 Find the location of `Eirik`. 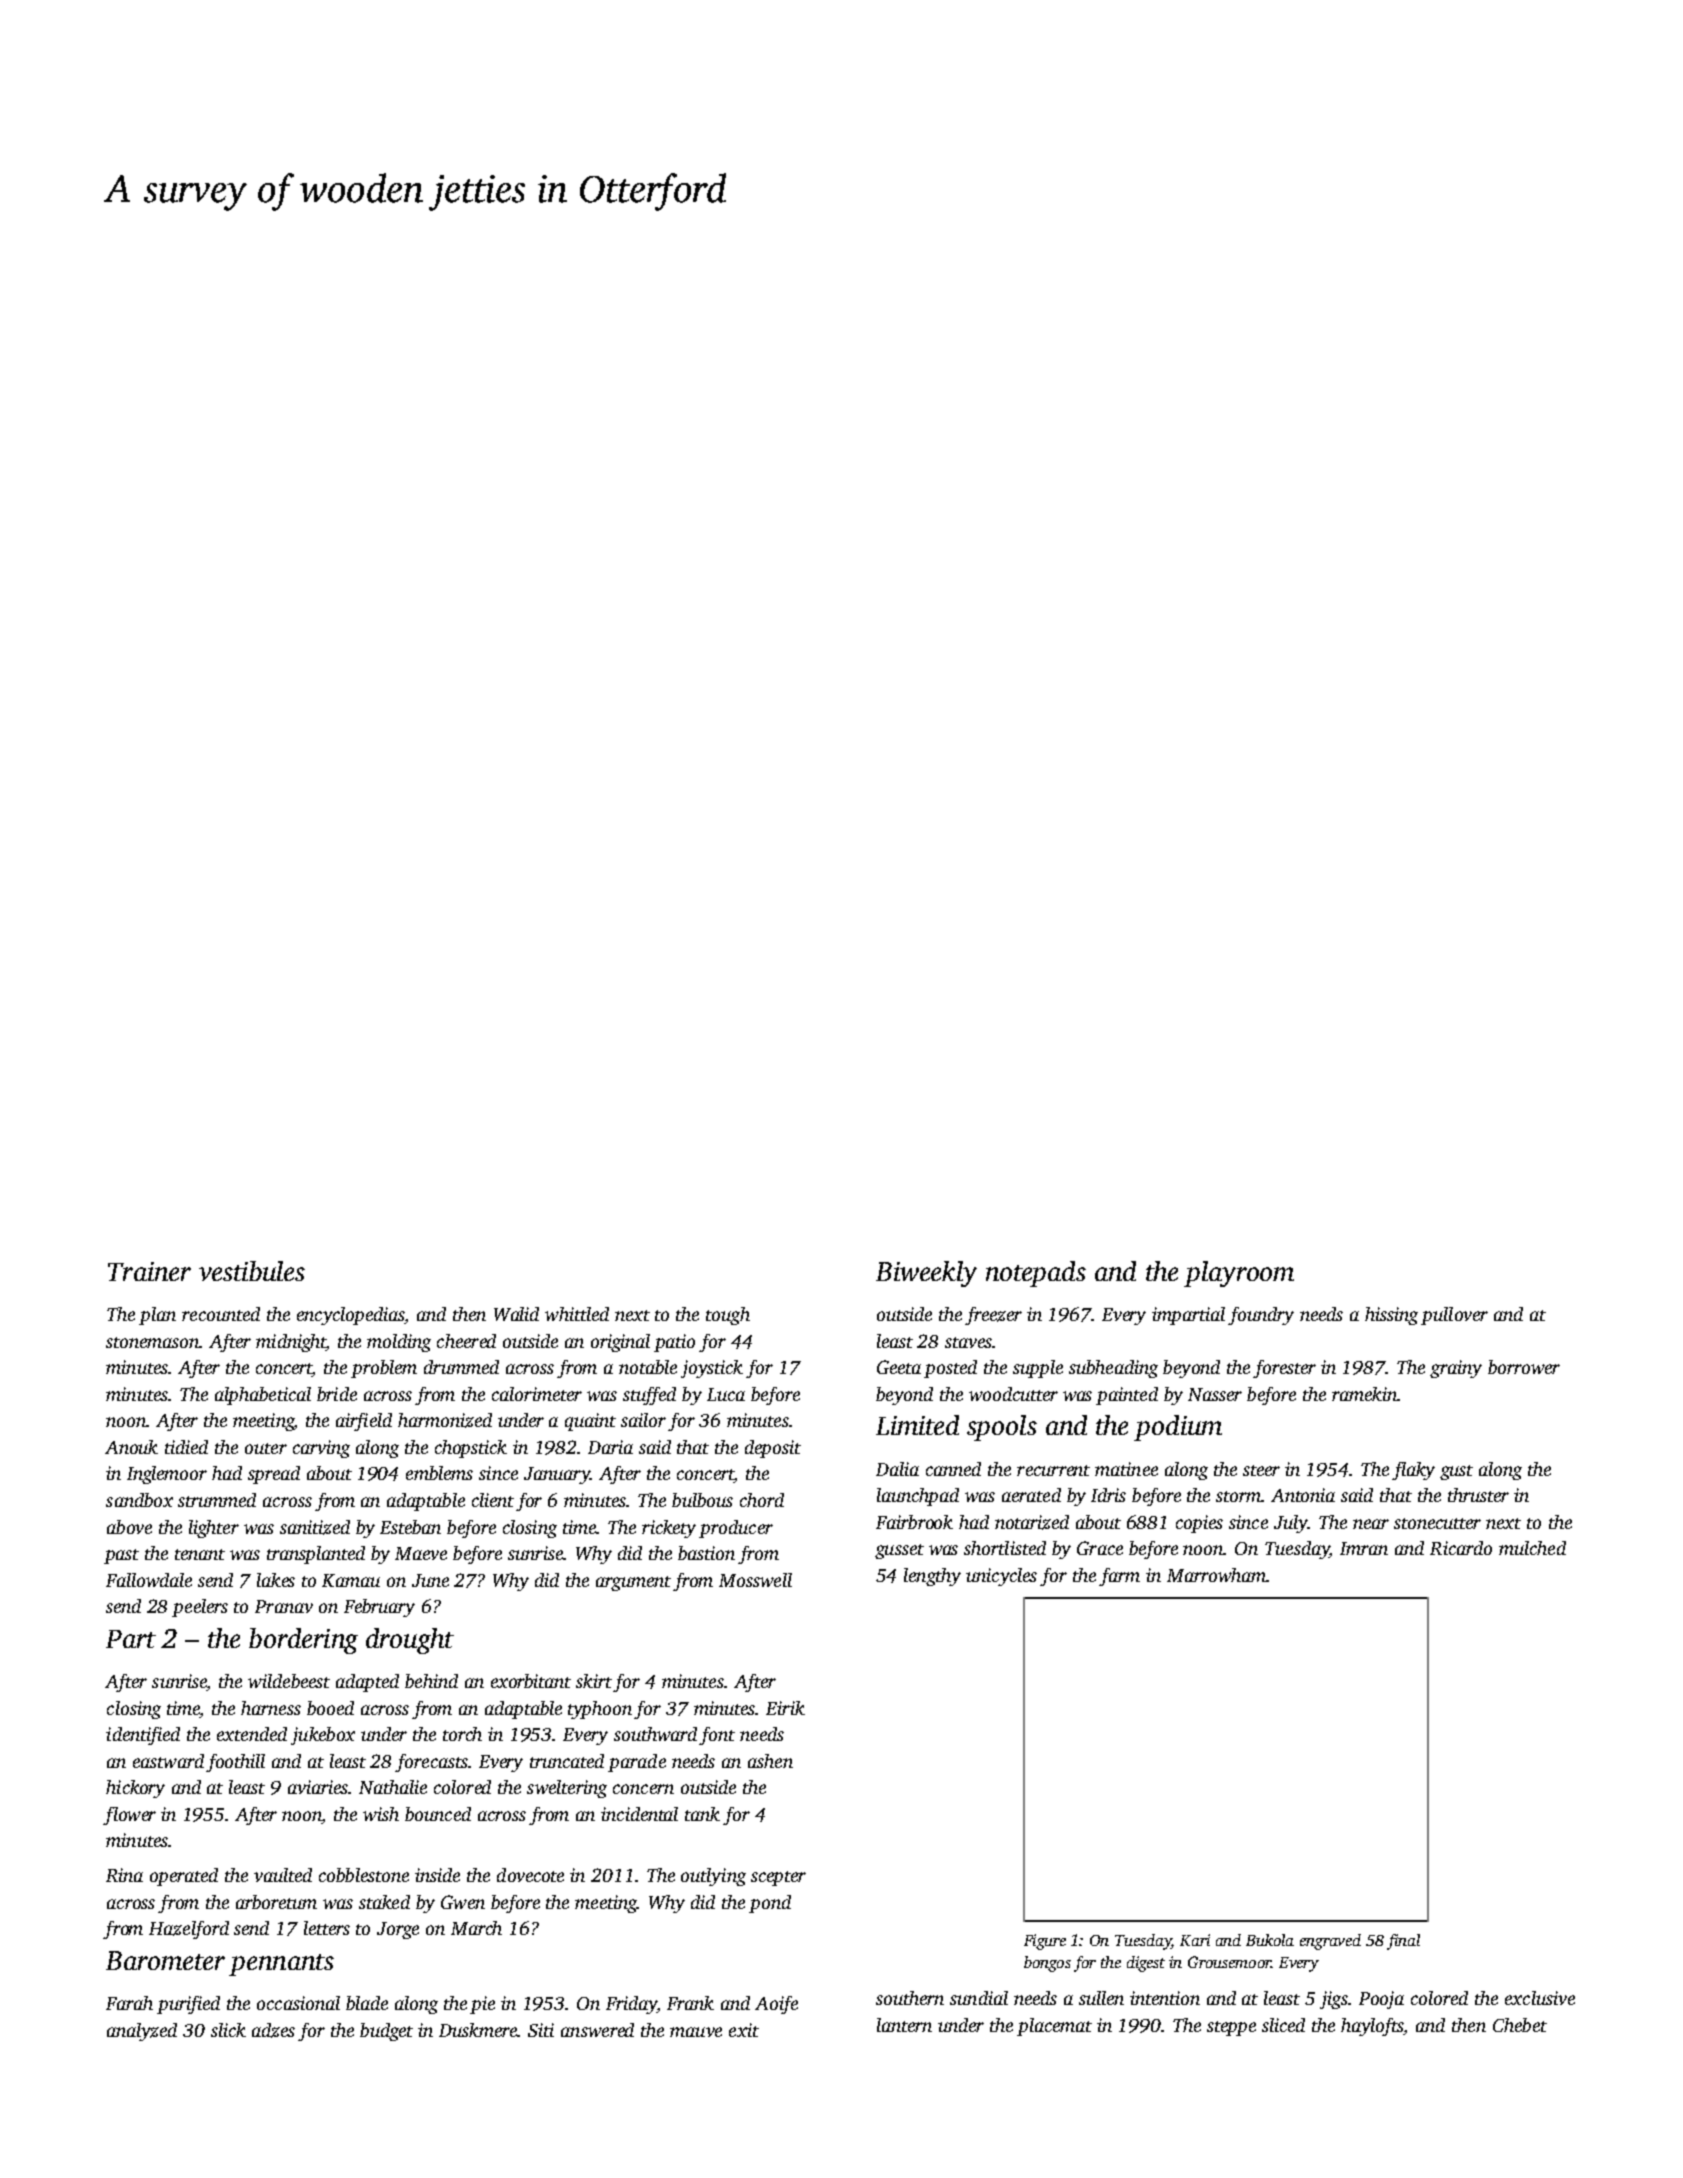

Eirik is located at coordinates (785, 1708).
